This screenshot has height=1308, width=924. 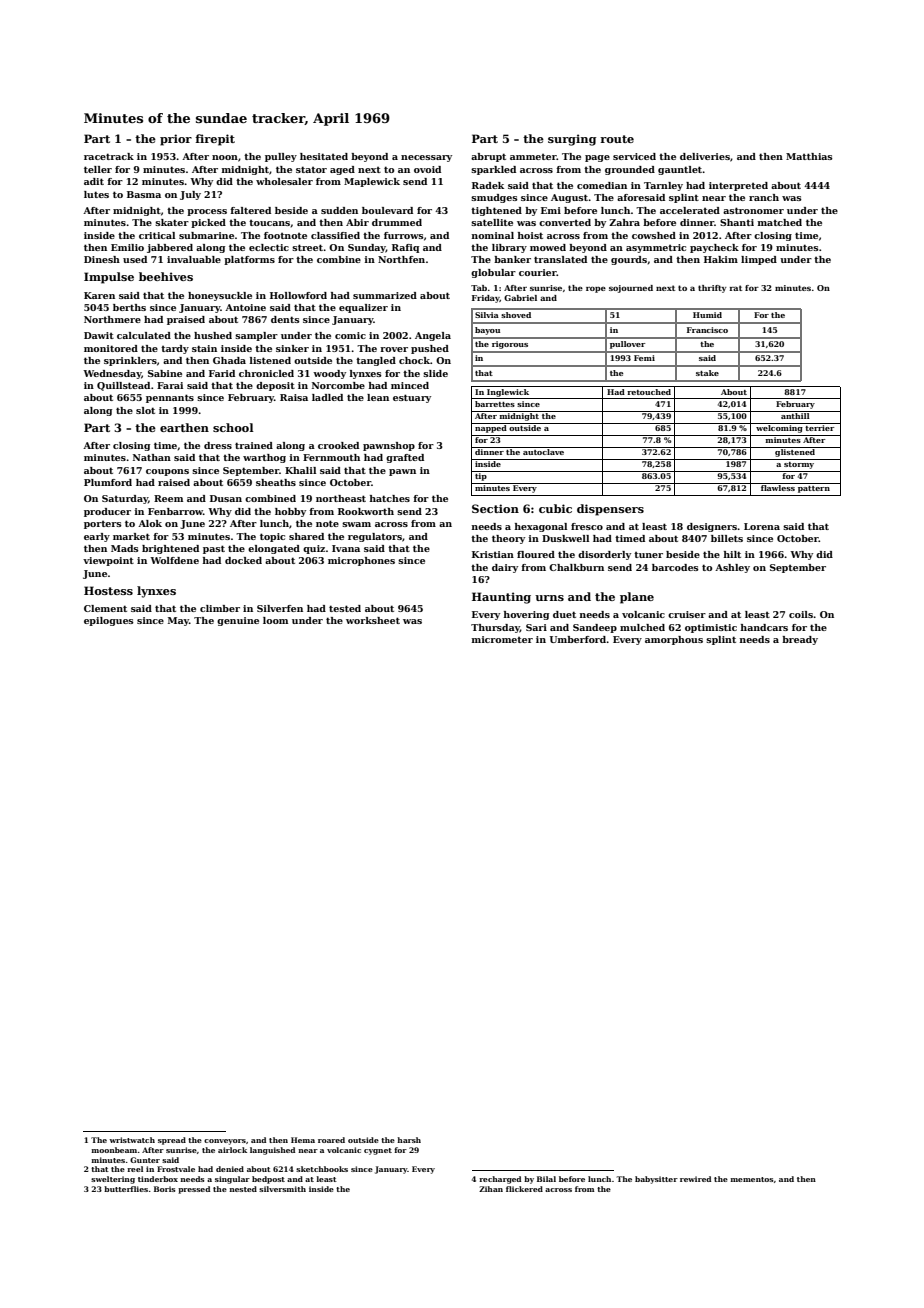 What do you see at coordinates (656, 1180) in the screenshot?
I see `babysitter` at bounding box center [656, 1180].
